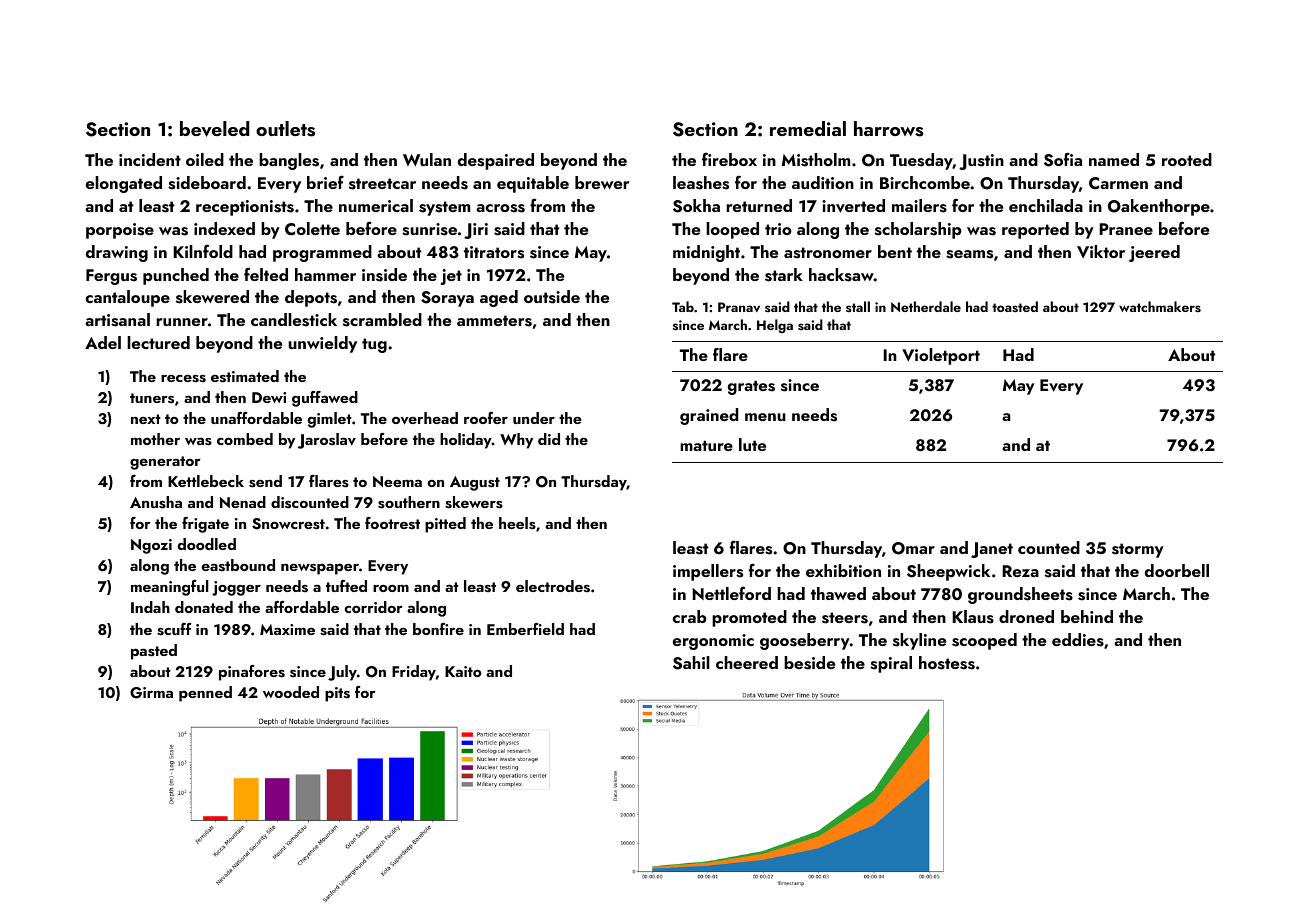  What do you see at coordinates (322, 253) in the screenshot?
I see `programmed` at bounding box center [322, 253].
